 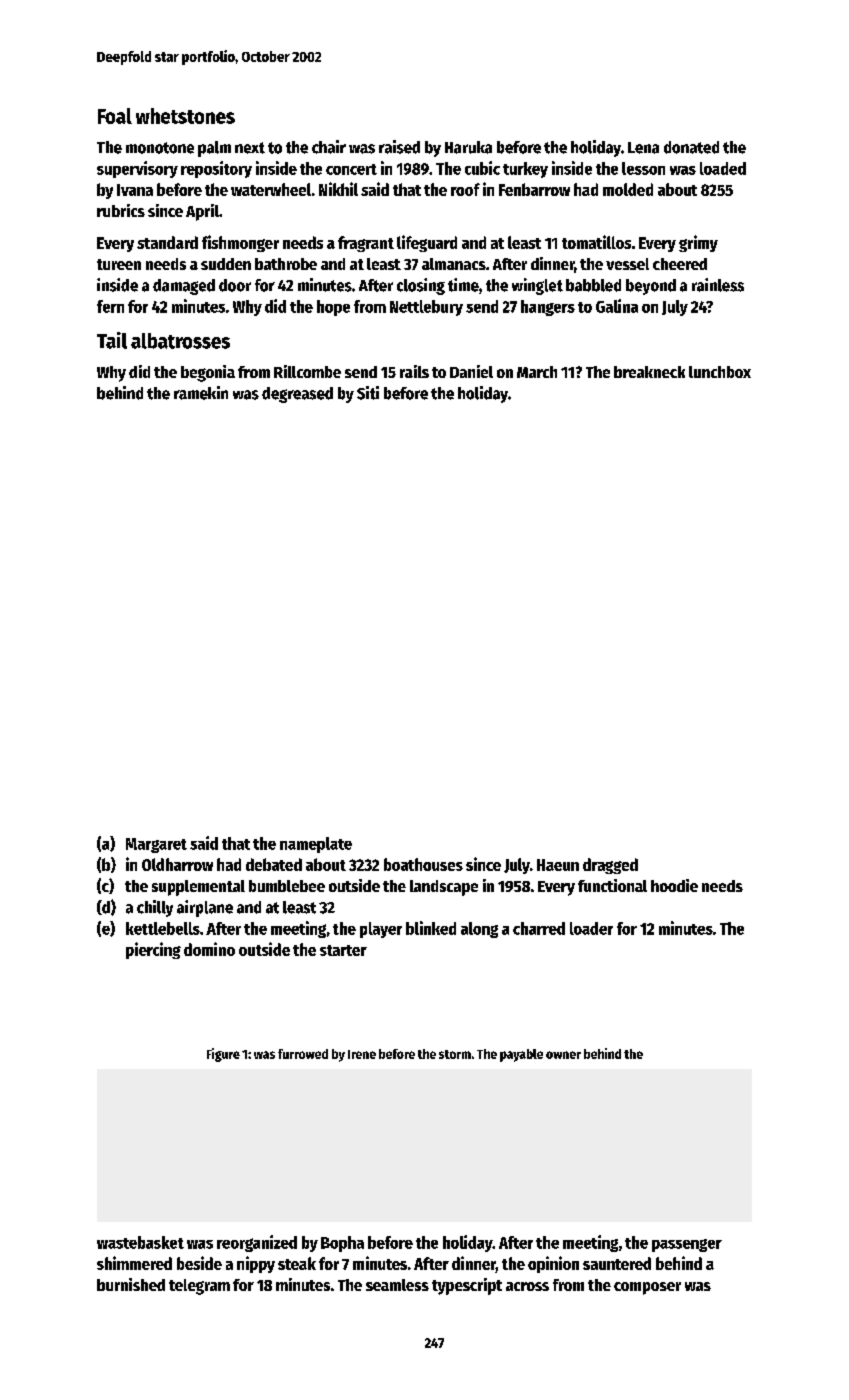 What do you see at coordinates (316, 845) in the document?
I see `nameplate` at bounding box center [316, 845].
